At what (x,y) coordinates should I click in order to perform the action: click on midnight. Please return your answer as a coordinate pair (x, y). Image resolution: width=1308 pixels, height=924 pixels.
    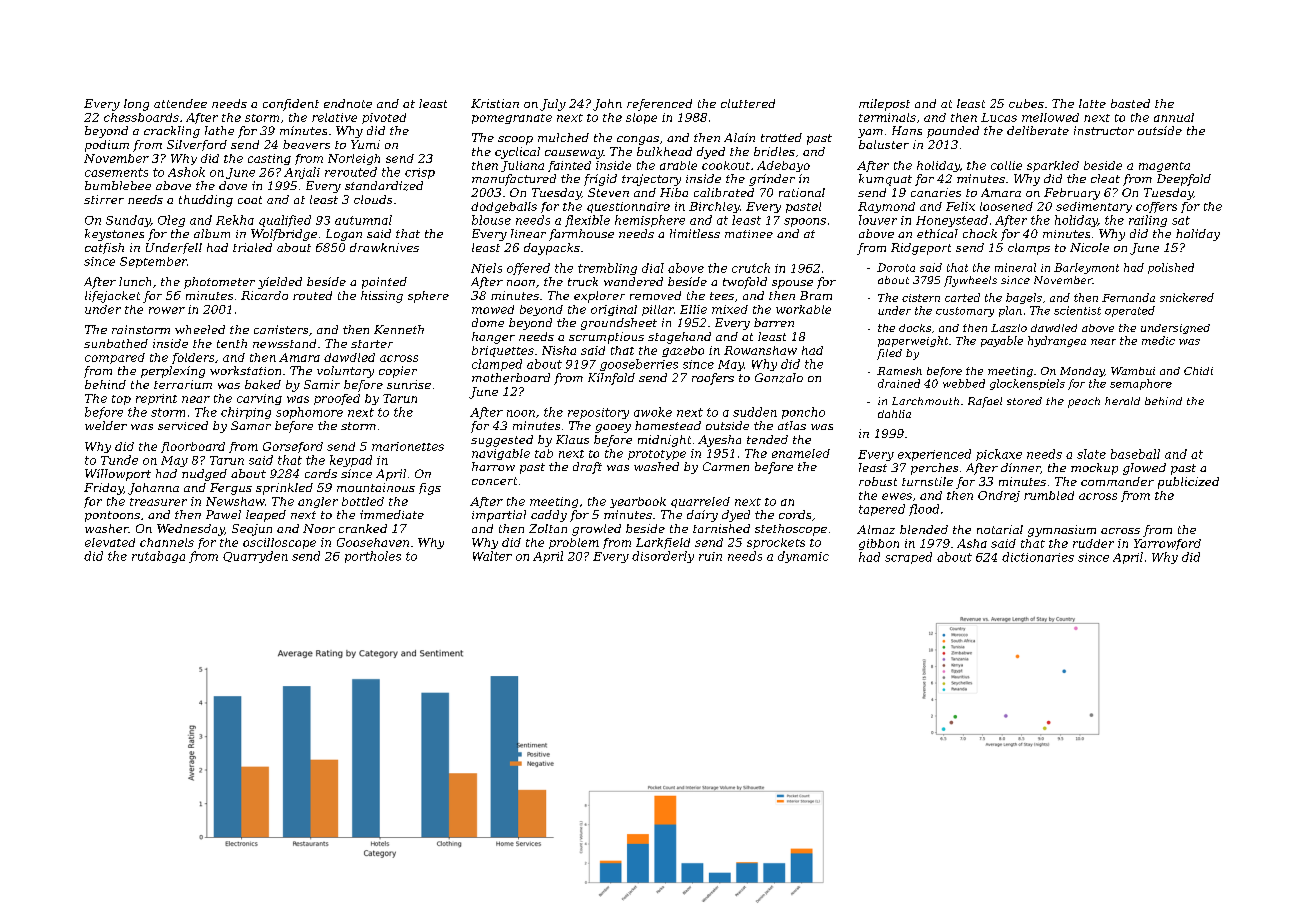
    Looking at the image, I should click on (664, 441).
